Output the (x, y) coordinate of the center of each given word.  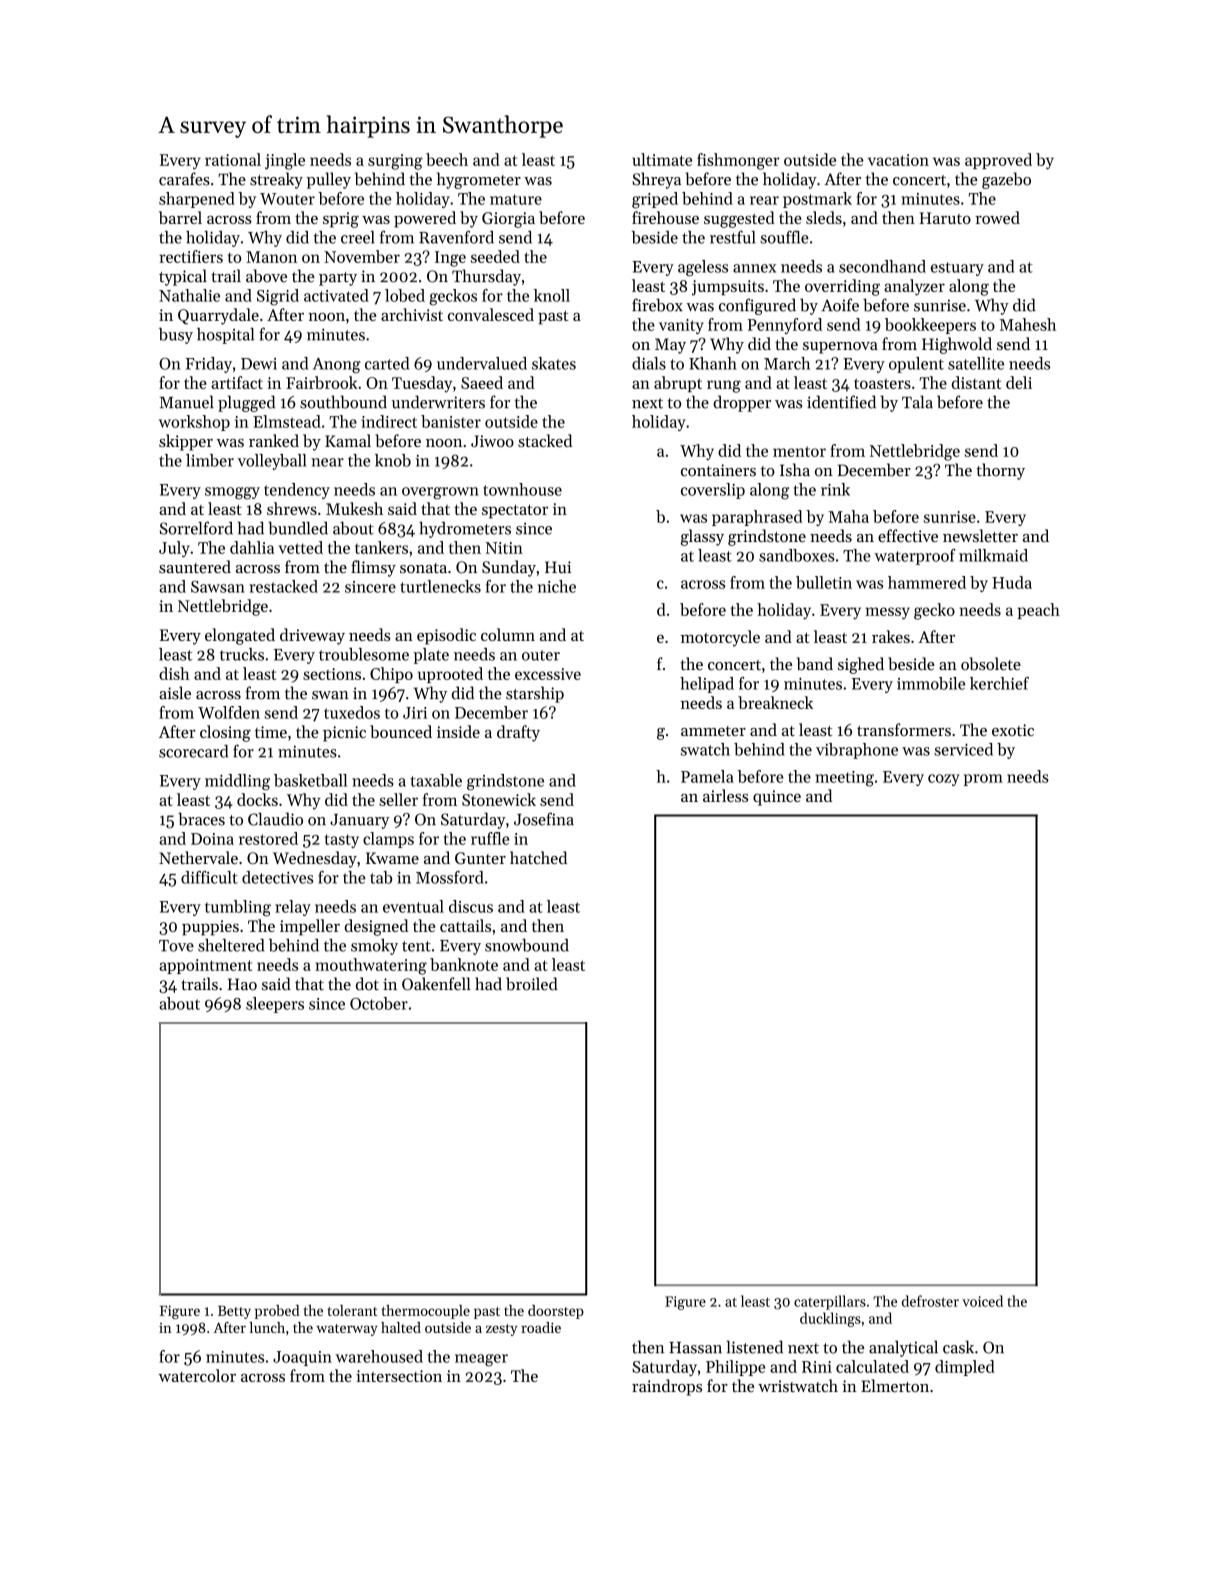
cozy (944, 780)
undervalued (482, 363)
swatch (705, 749)
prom (983, 780)
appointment (205, 966)
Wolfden (229, 712)
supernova (840, 348)
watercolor (197, 1375)
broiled (532, 984)
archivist (412, 314)
